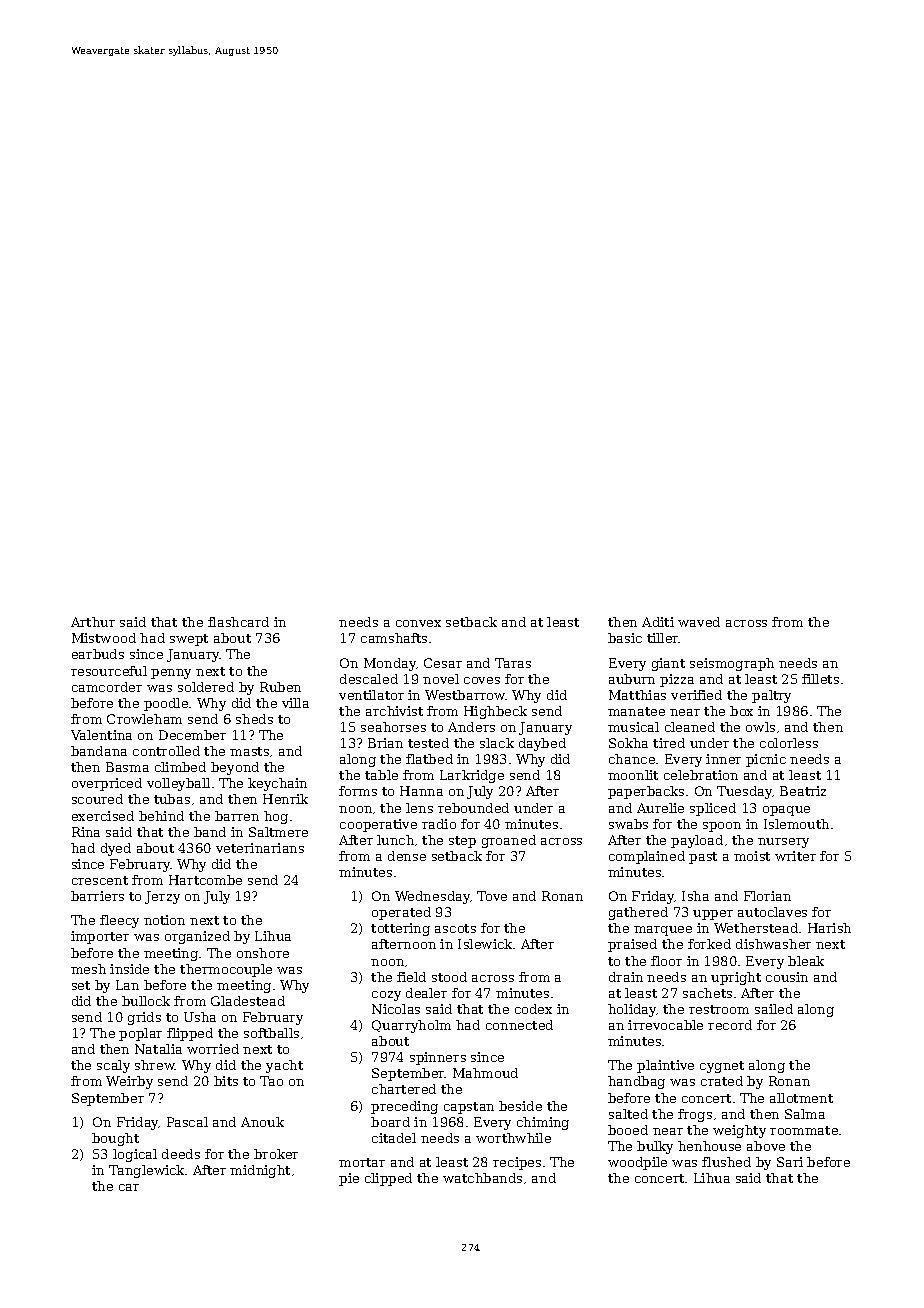 The image size is (924, 1308). I want to click on sheds, so click(254, 719).
